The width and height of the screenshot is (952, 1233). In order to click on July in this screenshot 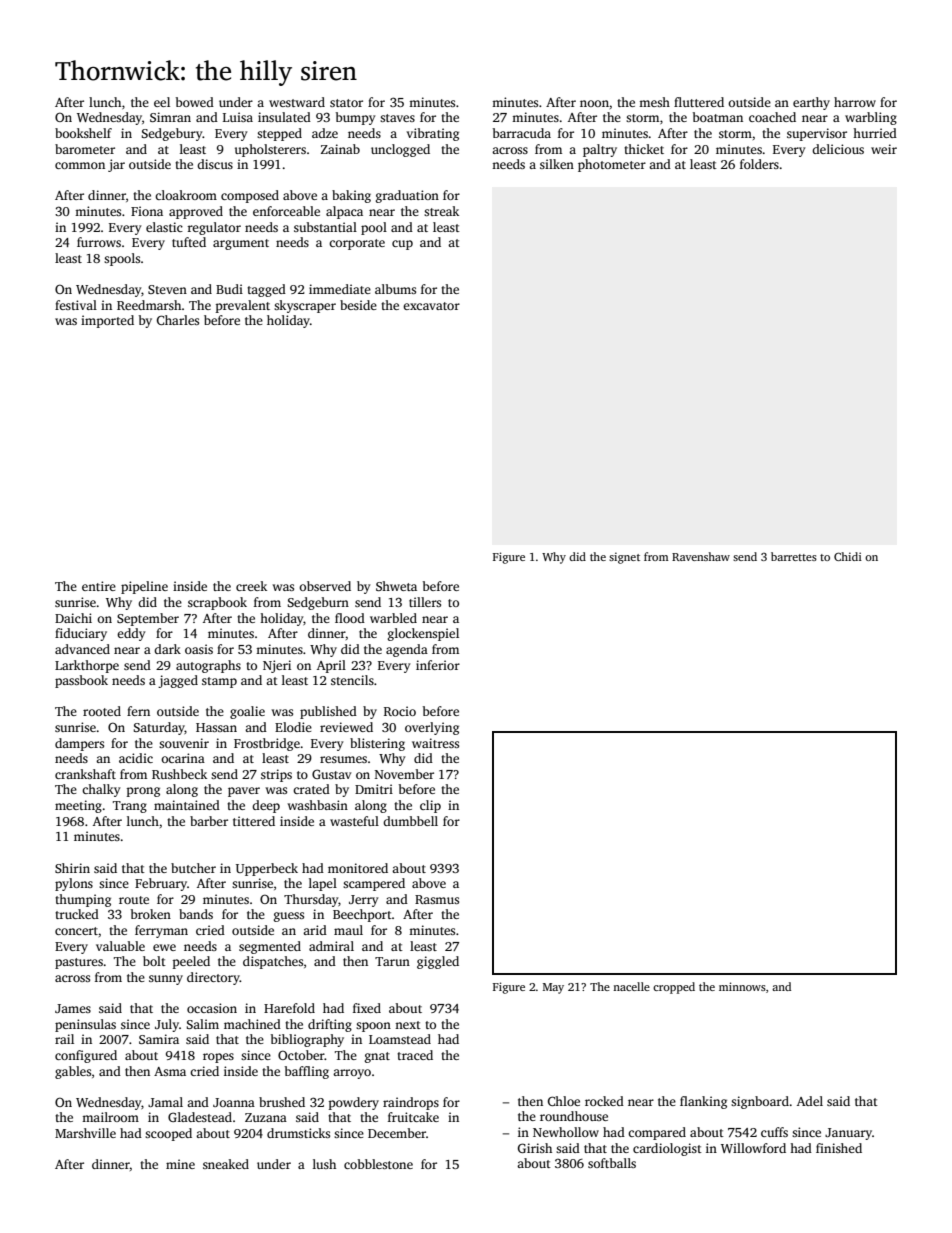, I will do `click(167, 1025)`.
